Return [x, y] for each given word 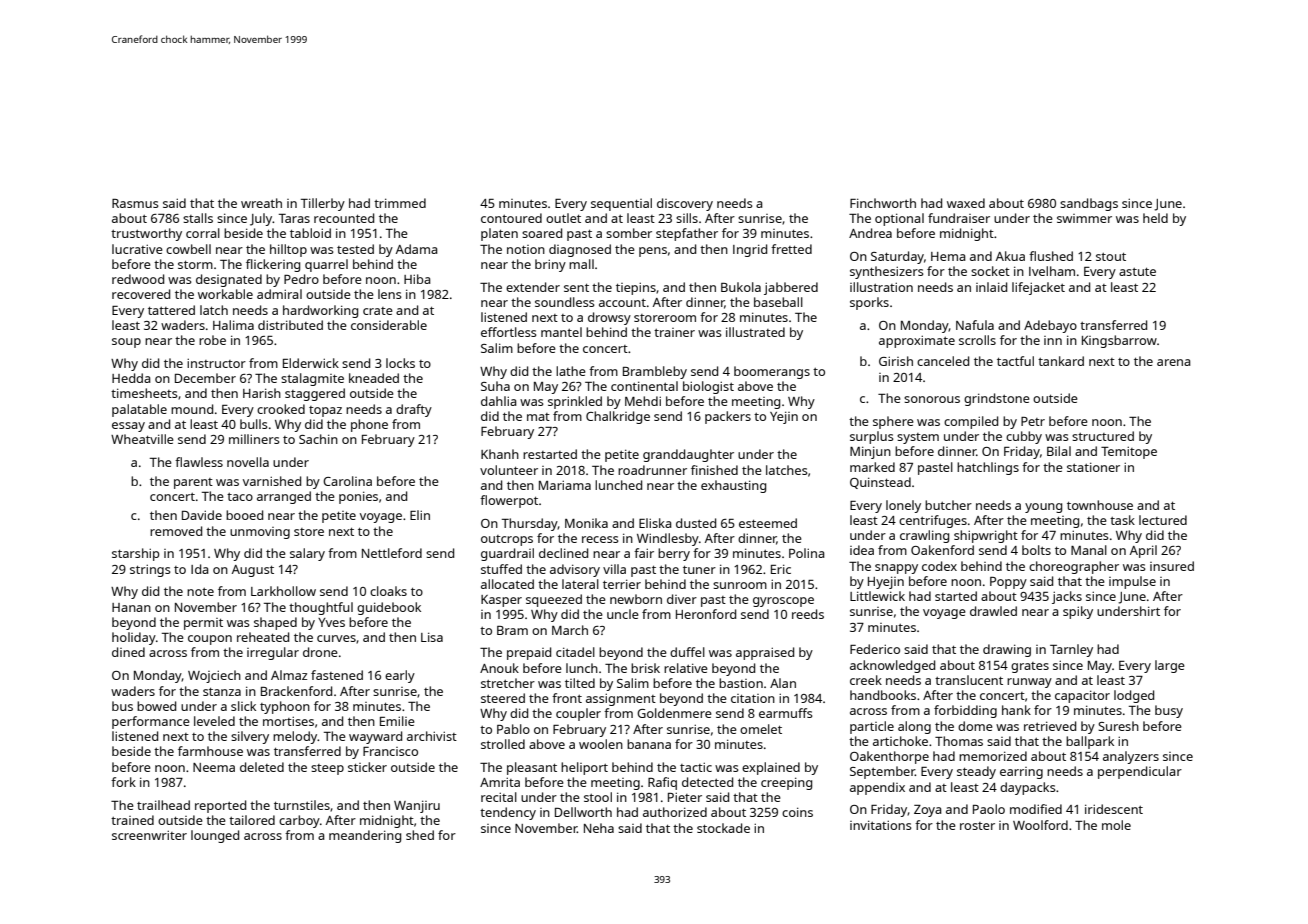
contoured [511, 218]
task [1122, 520]
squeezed [554, 600]
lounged [215, 836]
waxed [966, 203]
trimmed [400, 203]
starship [136, 554]
